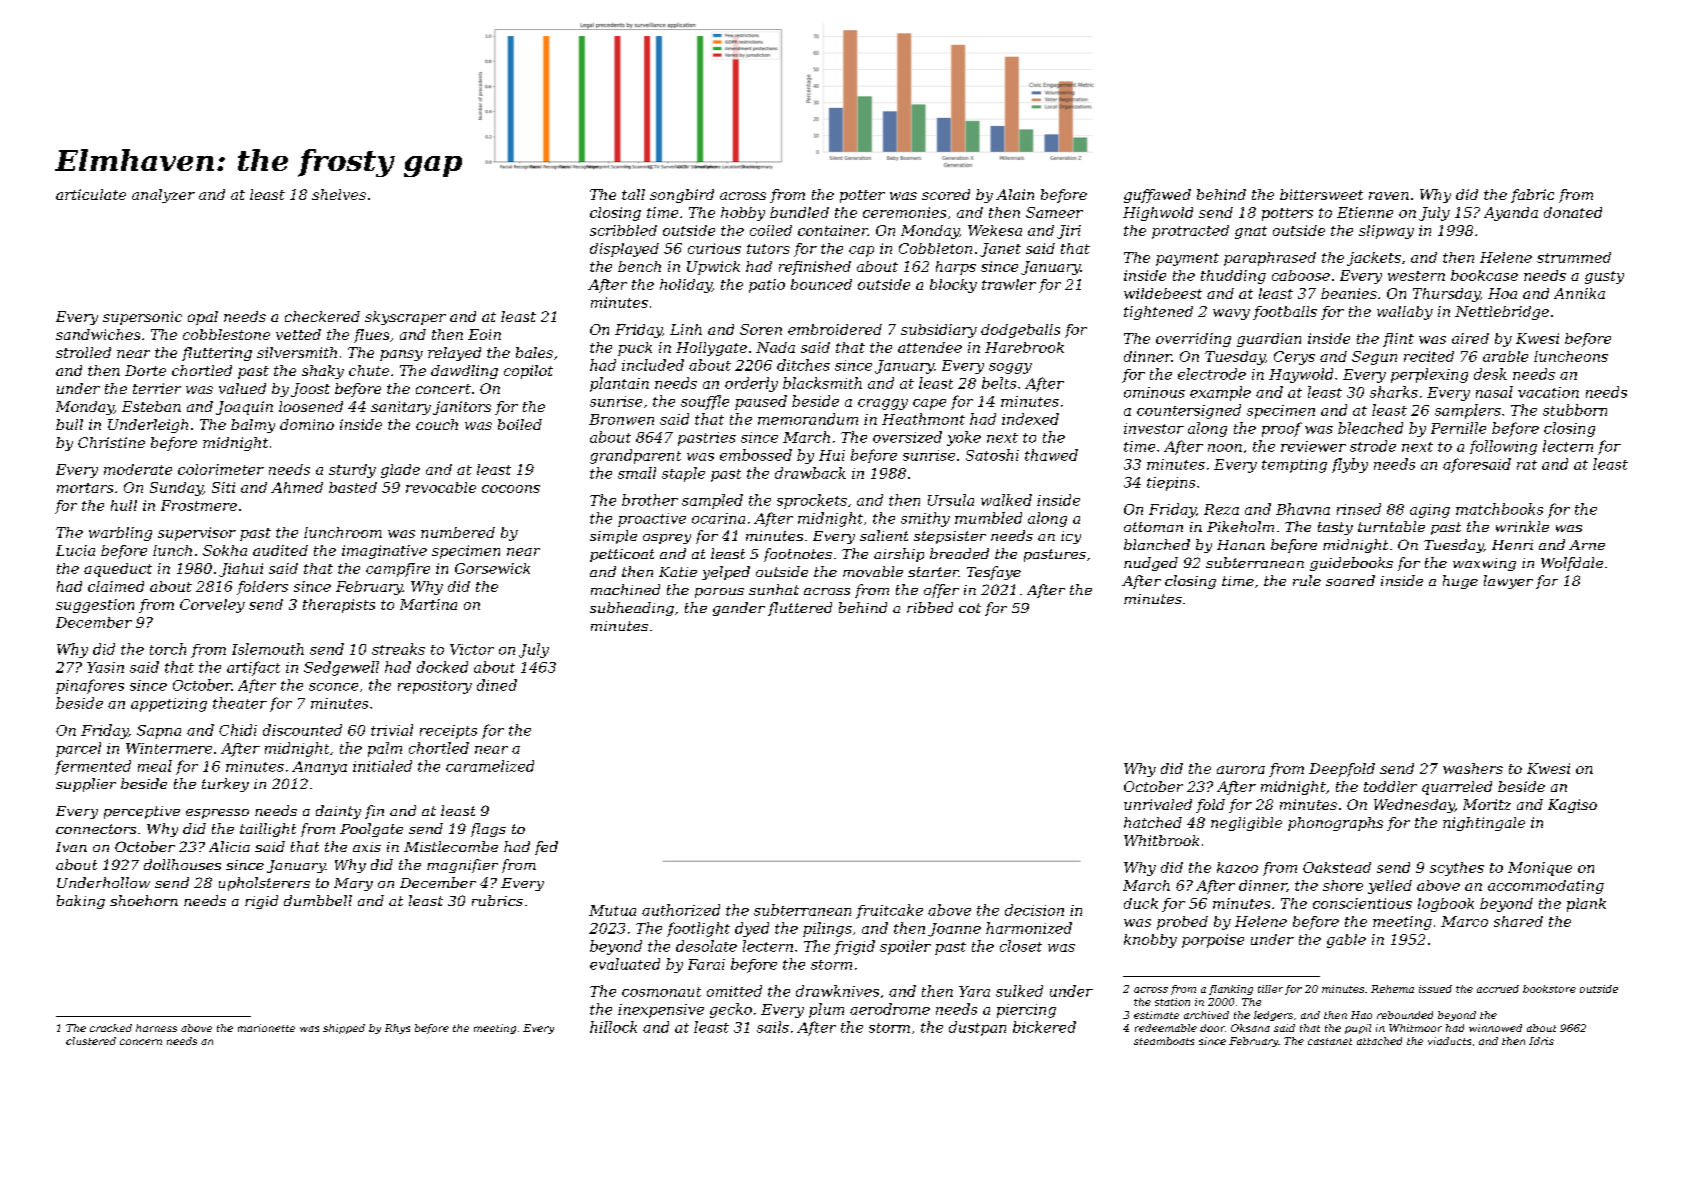 The image size is (1684, 1190). What do you see at coordinates (619, 384) in the screenshot?
I see `plantain` at bounding box center [619, 384].
